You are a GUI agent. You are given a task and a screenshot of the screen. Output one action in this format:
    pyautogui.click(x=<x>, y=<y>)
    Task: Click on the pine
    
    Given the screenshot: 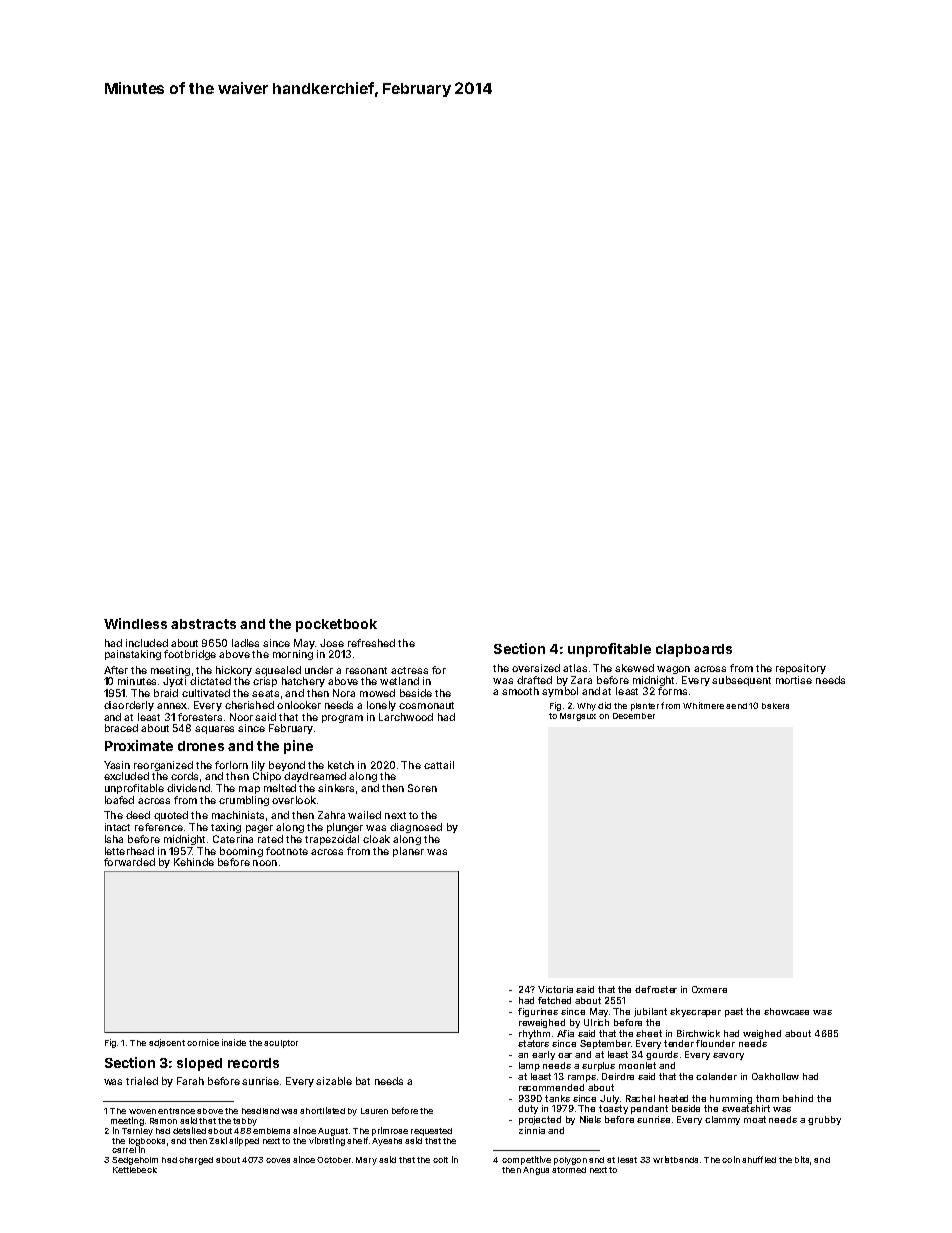 What is the action you would take?
    pyautogui.click(x=298, y=747)
